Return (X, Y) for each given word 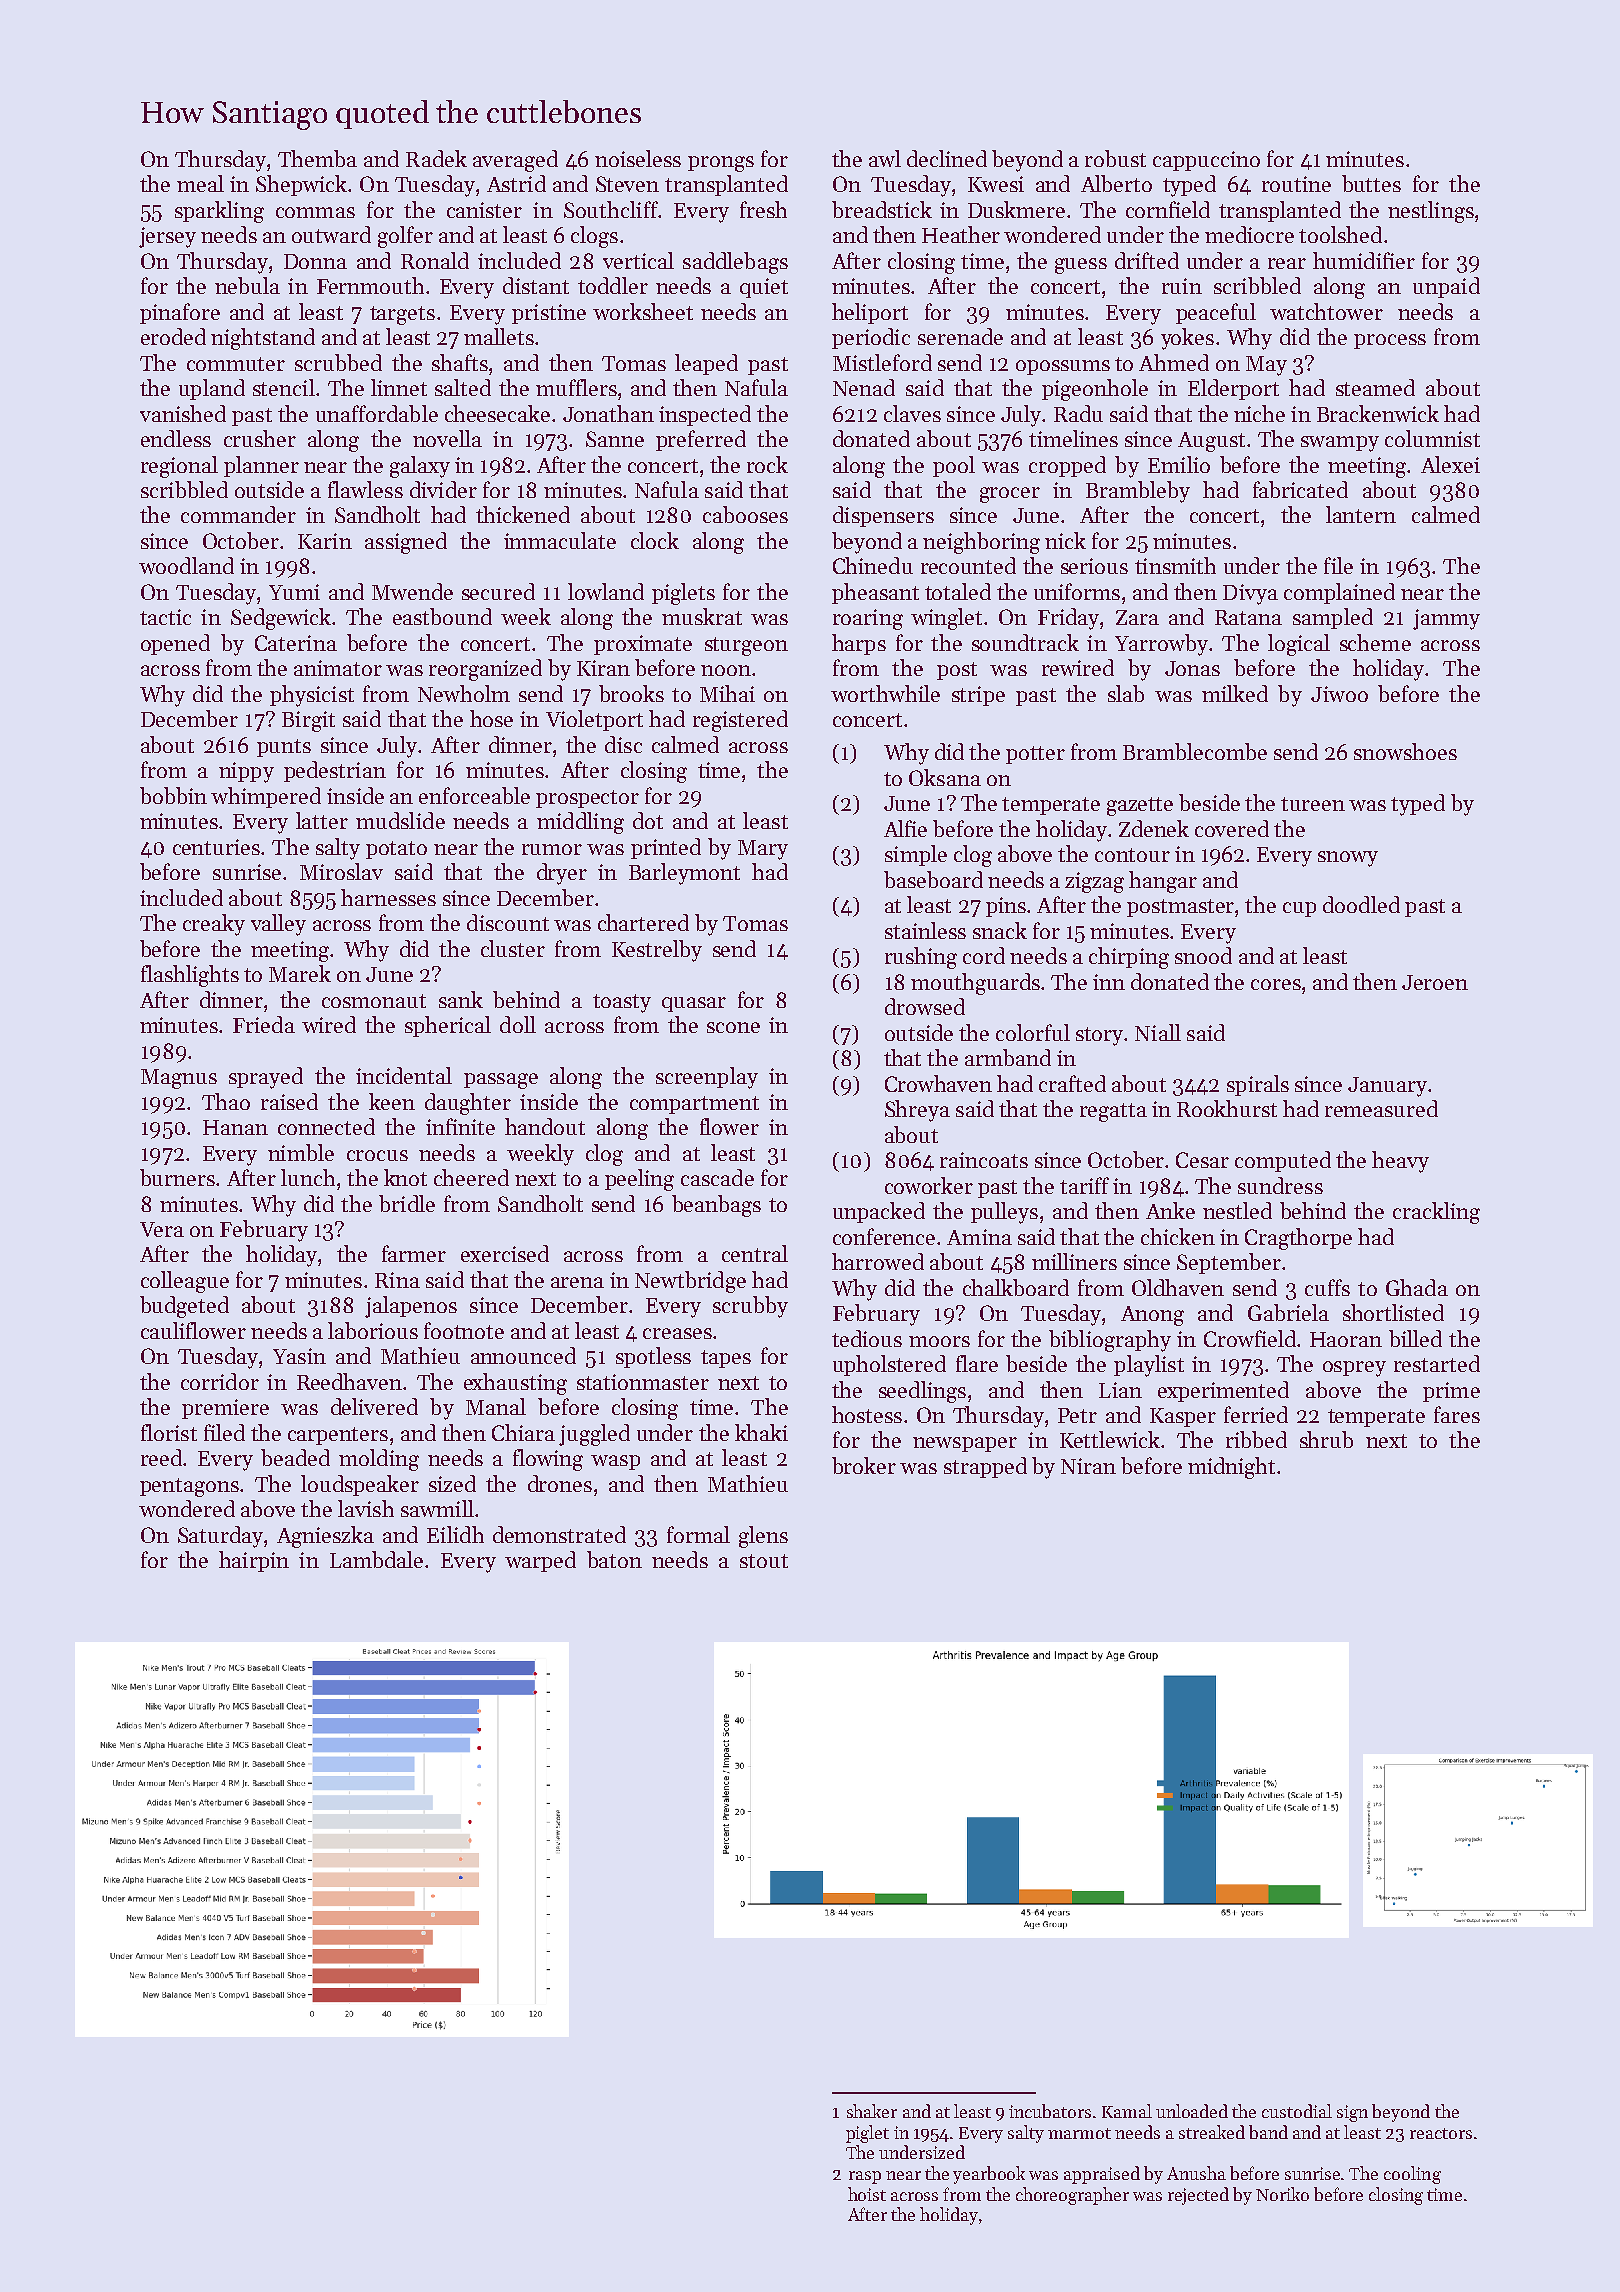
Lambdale (376, 1559)
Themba (317, 158)
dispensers (883, 516)
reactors (1441, 2133)
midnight (1231, 1468)
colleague (185, 1282)
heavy (1400, 1162)
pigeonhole (1095, 390)
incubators (1050, 2111)
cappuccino (1206, 161)
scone (733, 1027)
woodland (186, 565)
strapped (985, 1467)
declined (947, 158)
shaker (872, 2111)
